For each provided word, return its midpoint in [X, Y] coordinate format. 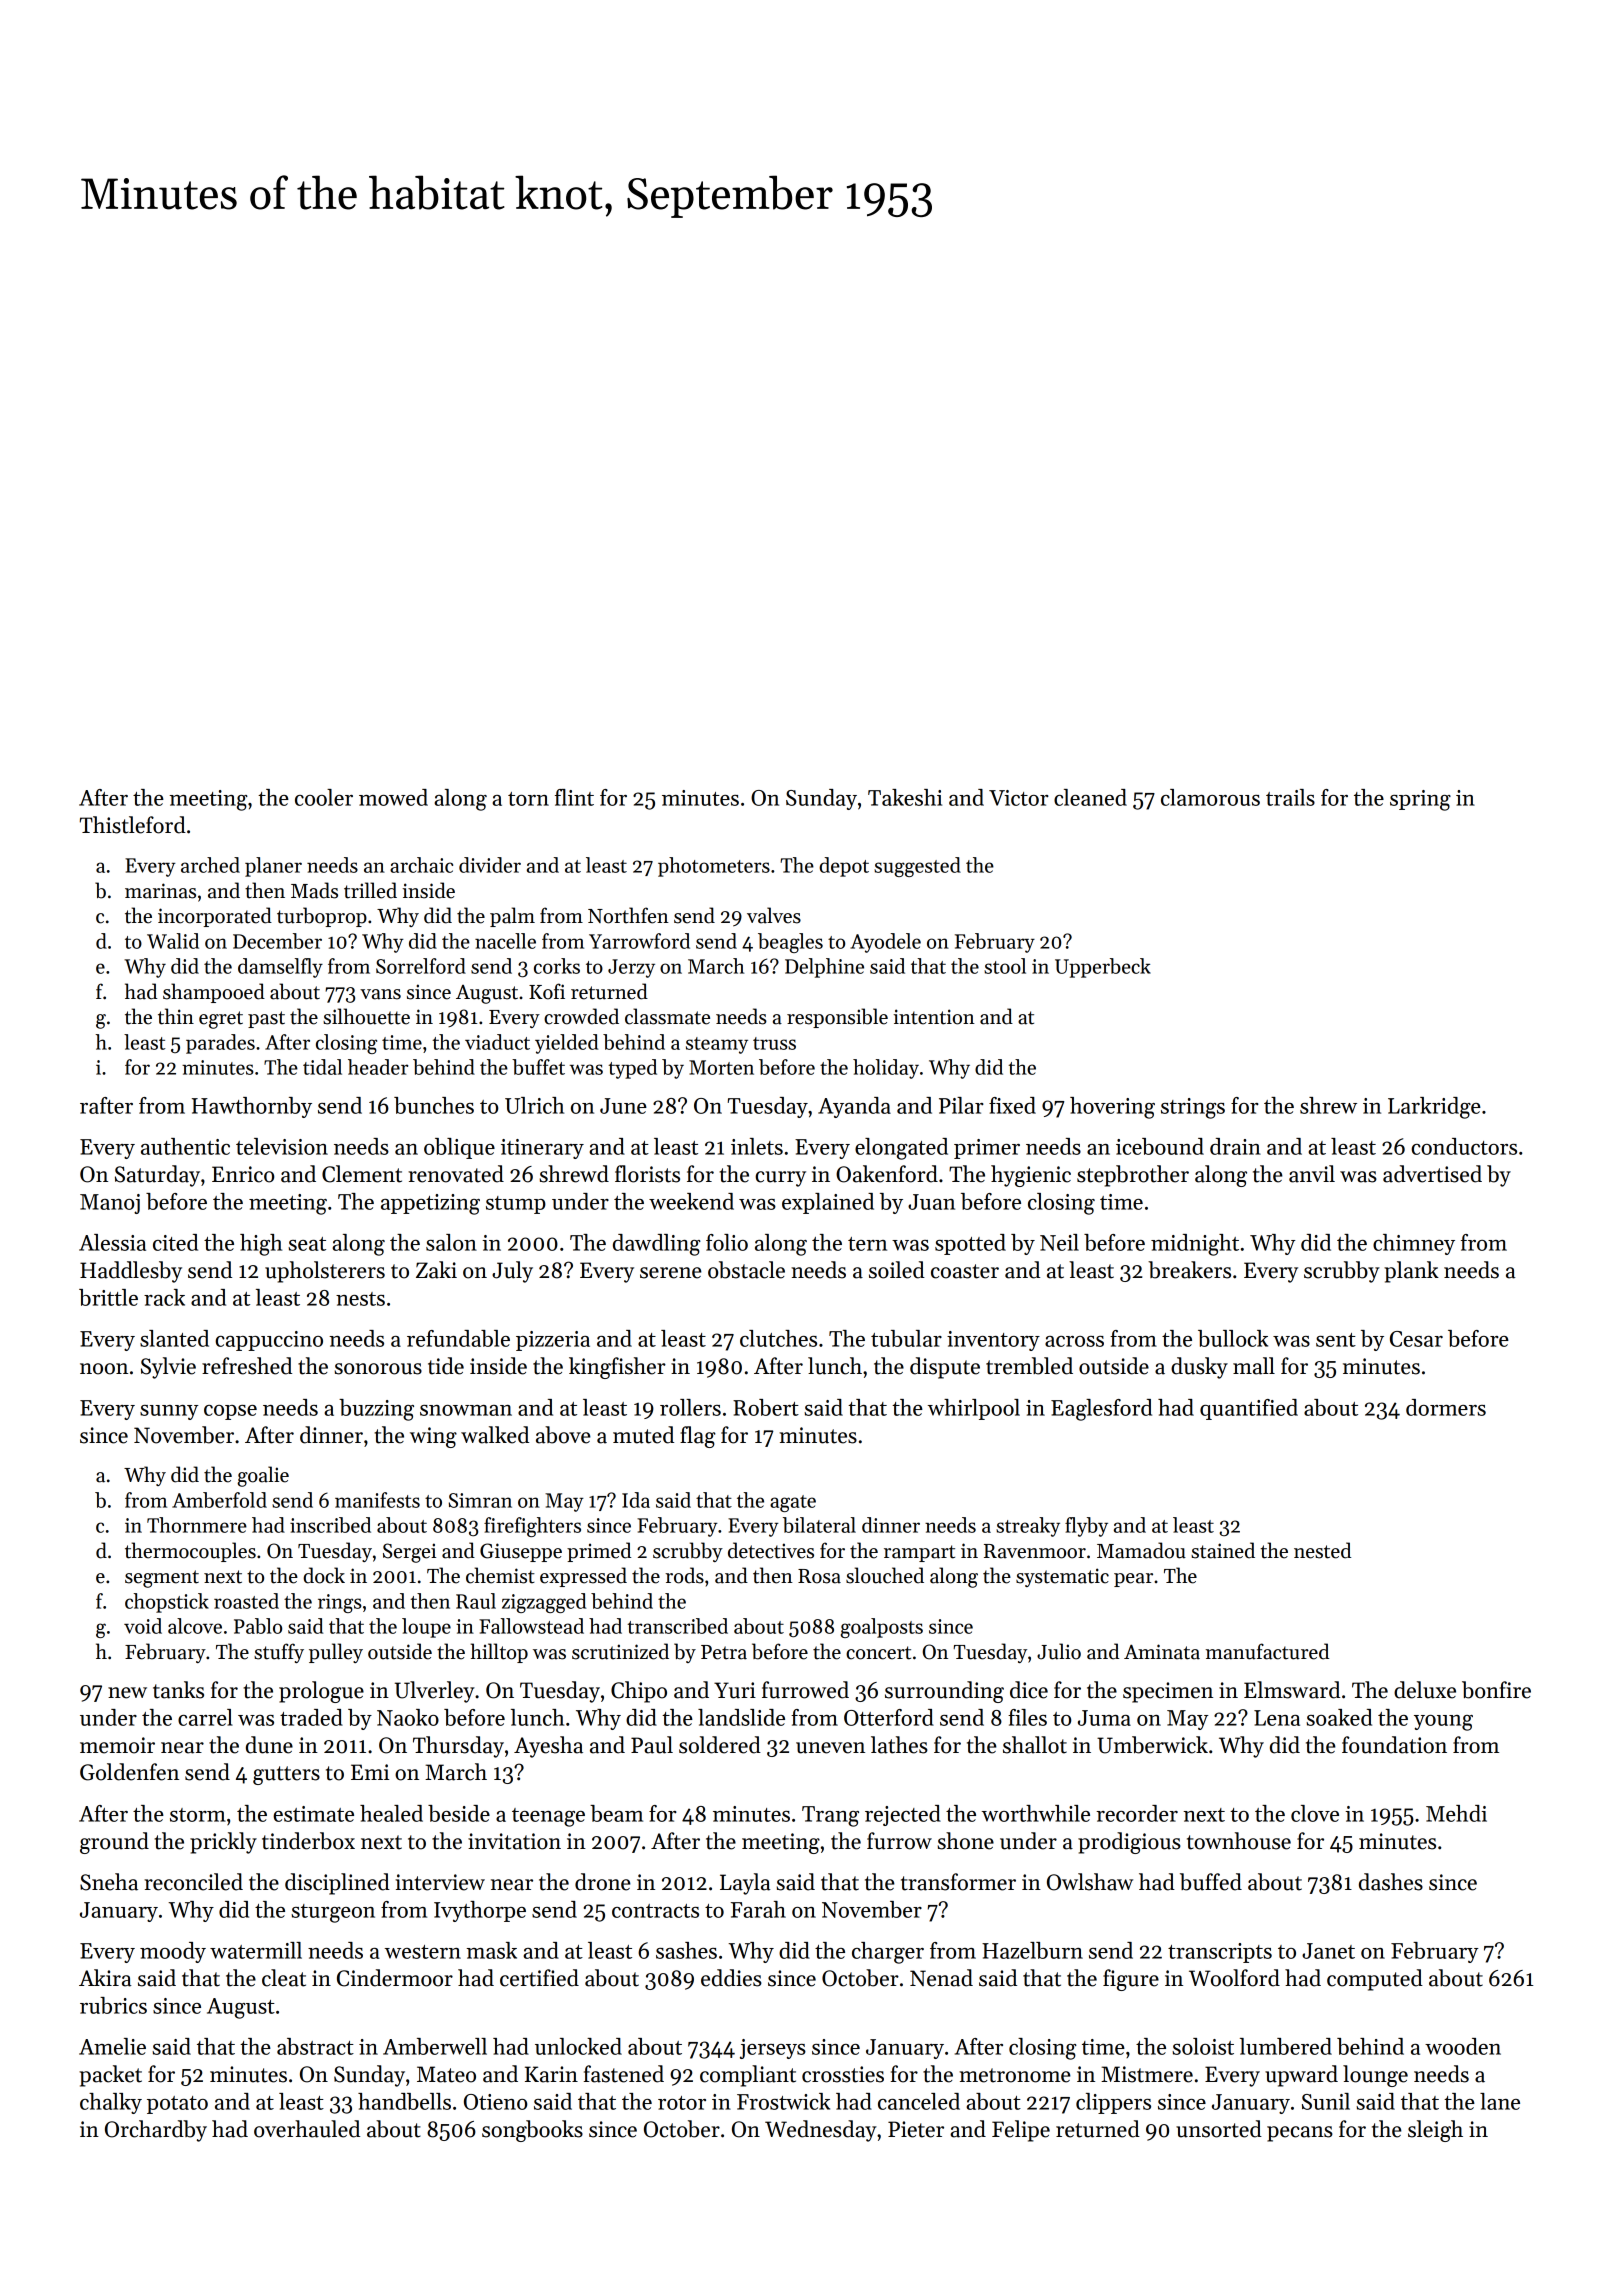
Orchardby [156, 2131]
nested [1322, 1550]
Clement [362, 1174]
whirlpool [974, 1409]
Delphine [824, 968]
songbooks [532, 2131]
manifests [377, 1500]
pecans [1300, 2134]
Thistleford [133, 825]
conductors [1464, 1146]
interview [440, 1882]
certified [539, 1978]
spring [1420, 800]
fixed [1012, 1105]
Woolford [1234, 1978]
